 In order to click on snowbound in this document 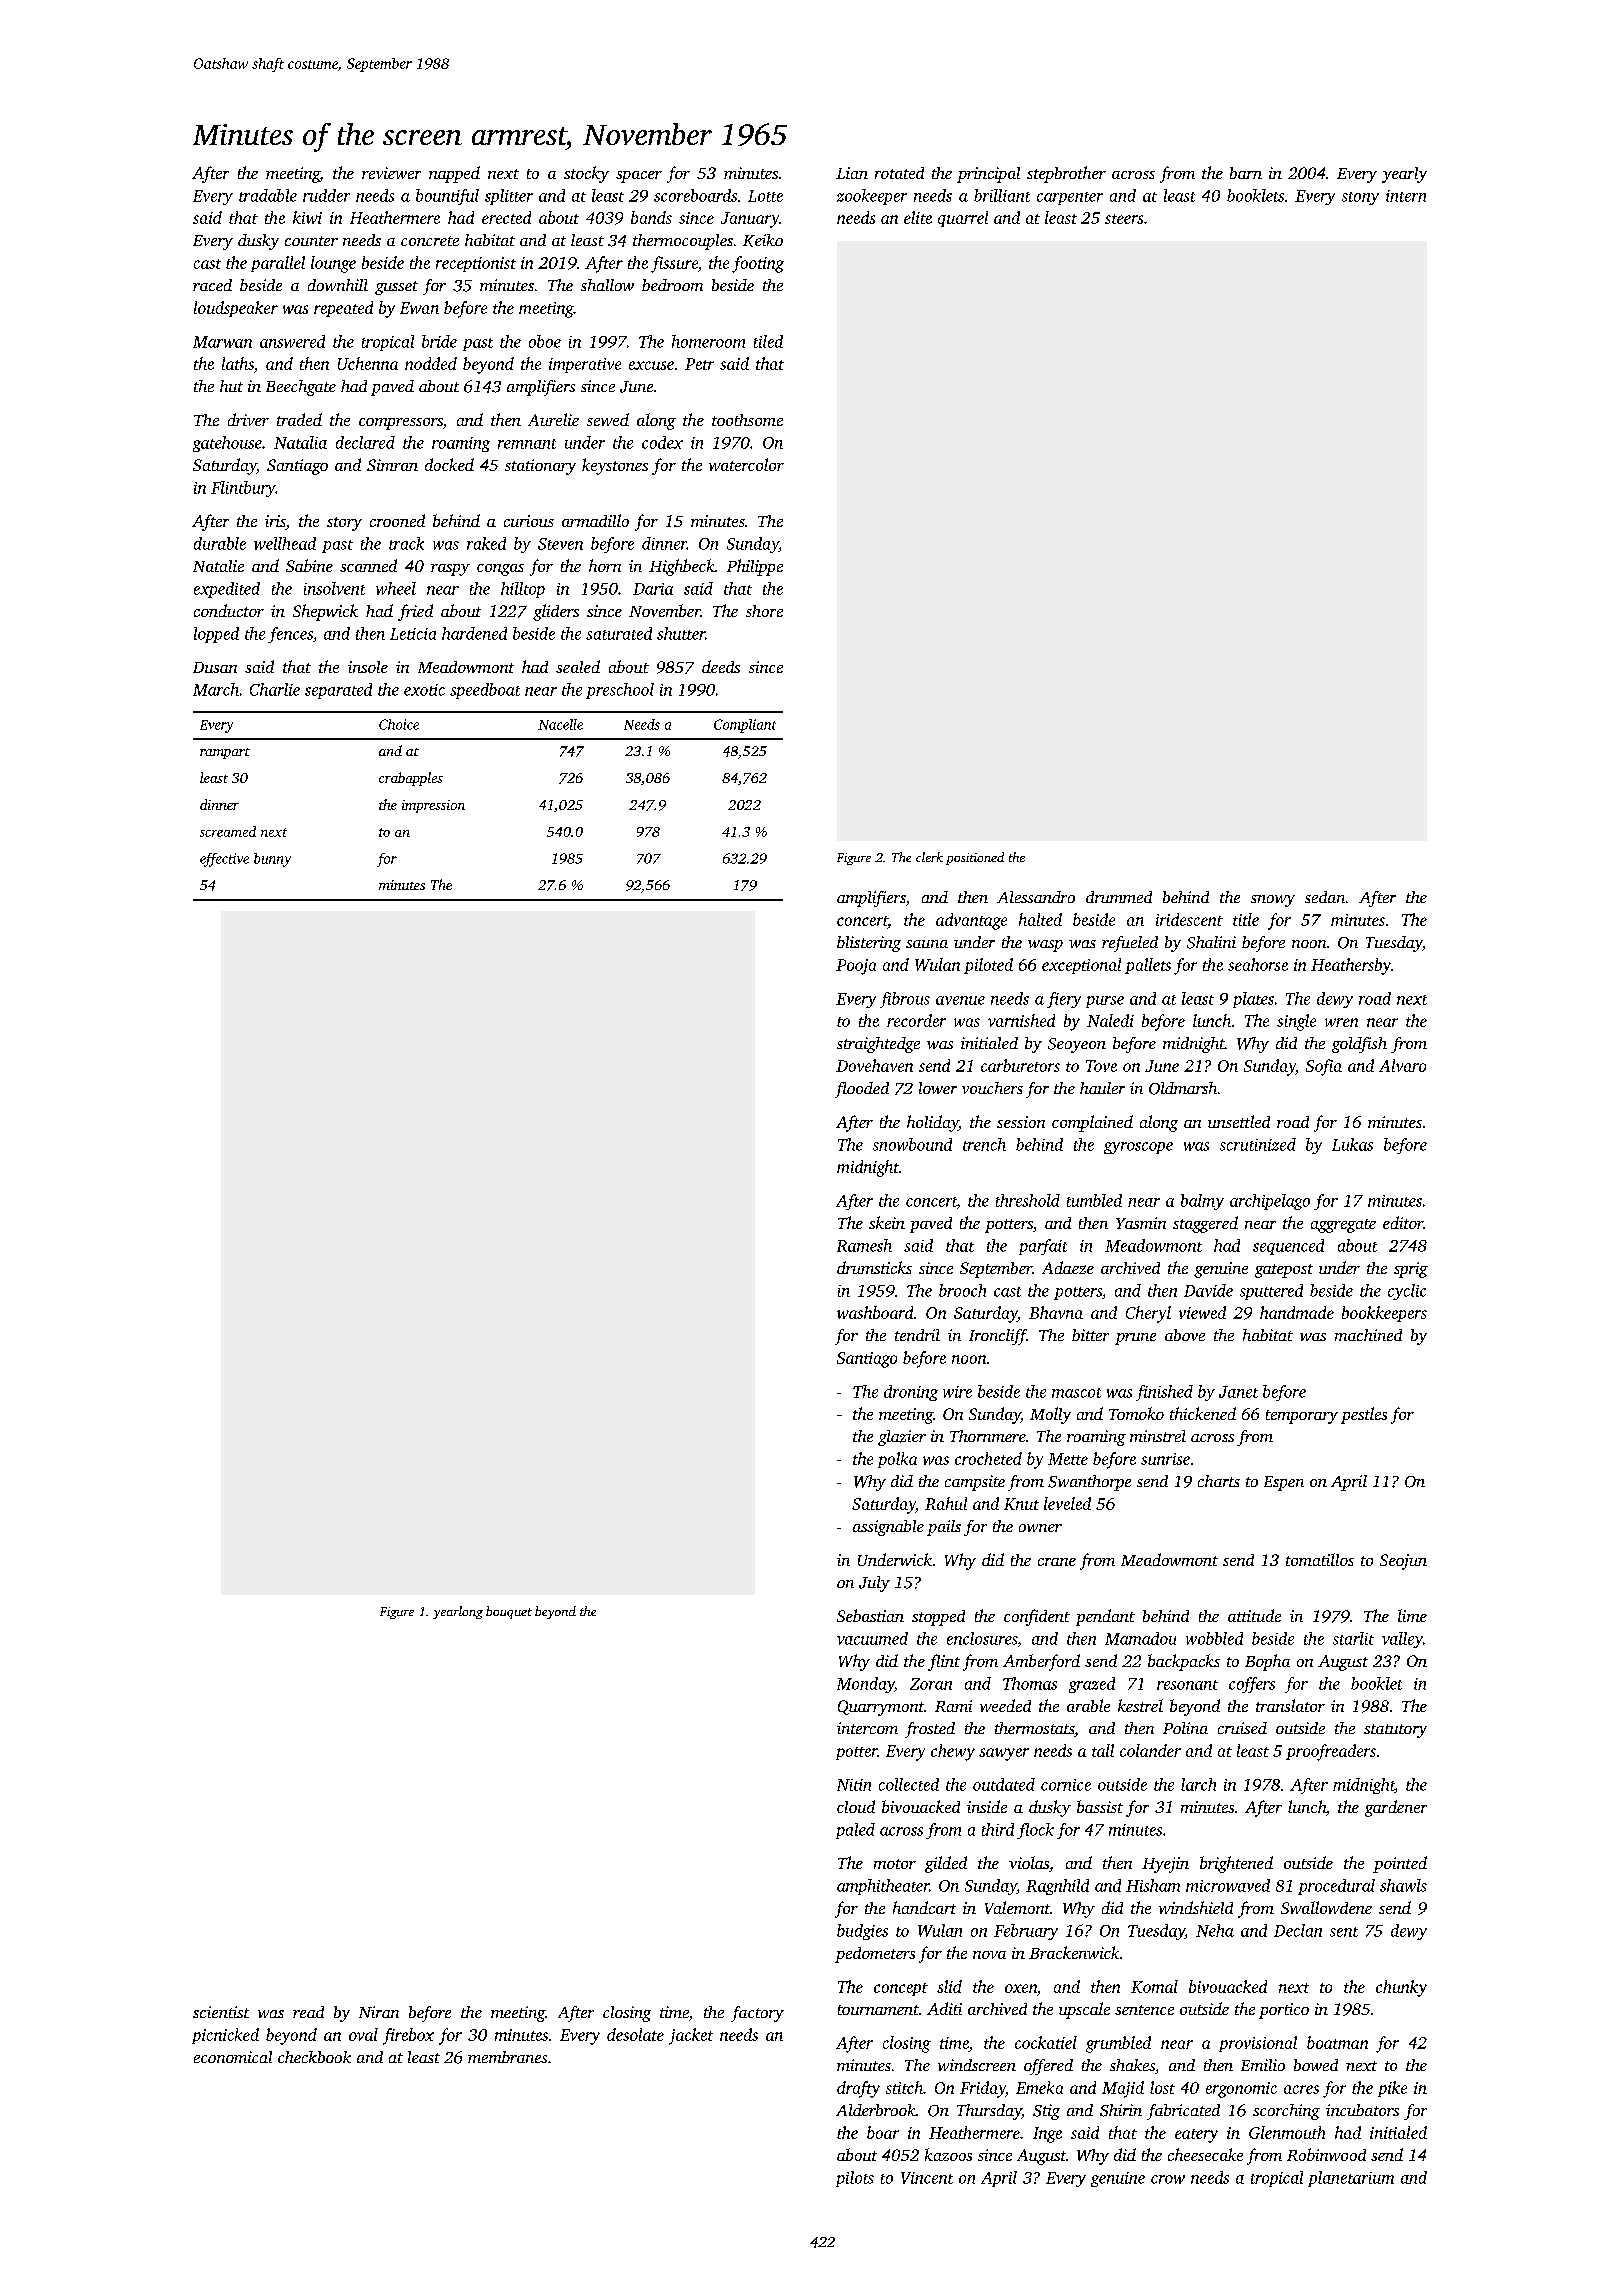, I will do `click(912, 1144)`.
